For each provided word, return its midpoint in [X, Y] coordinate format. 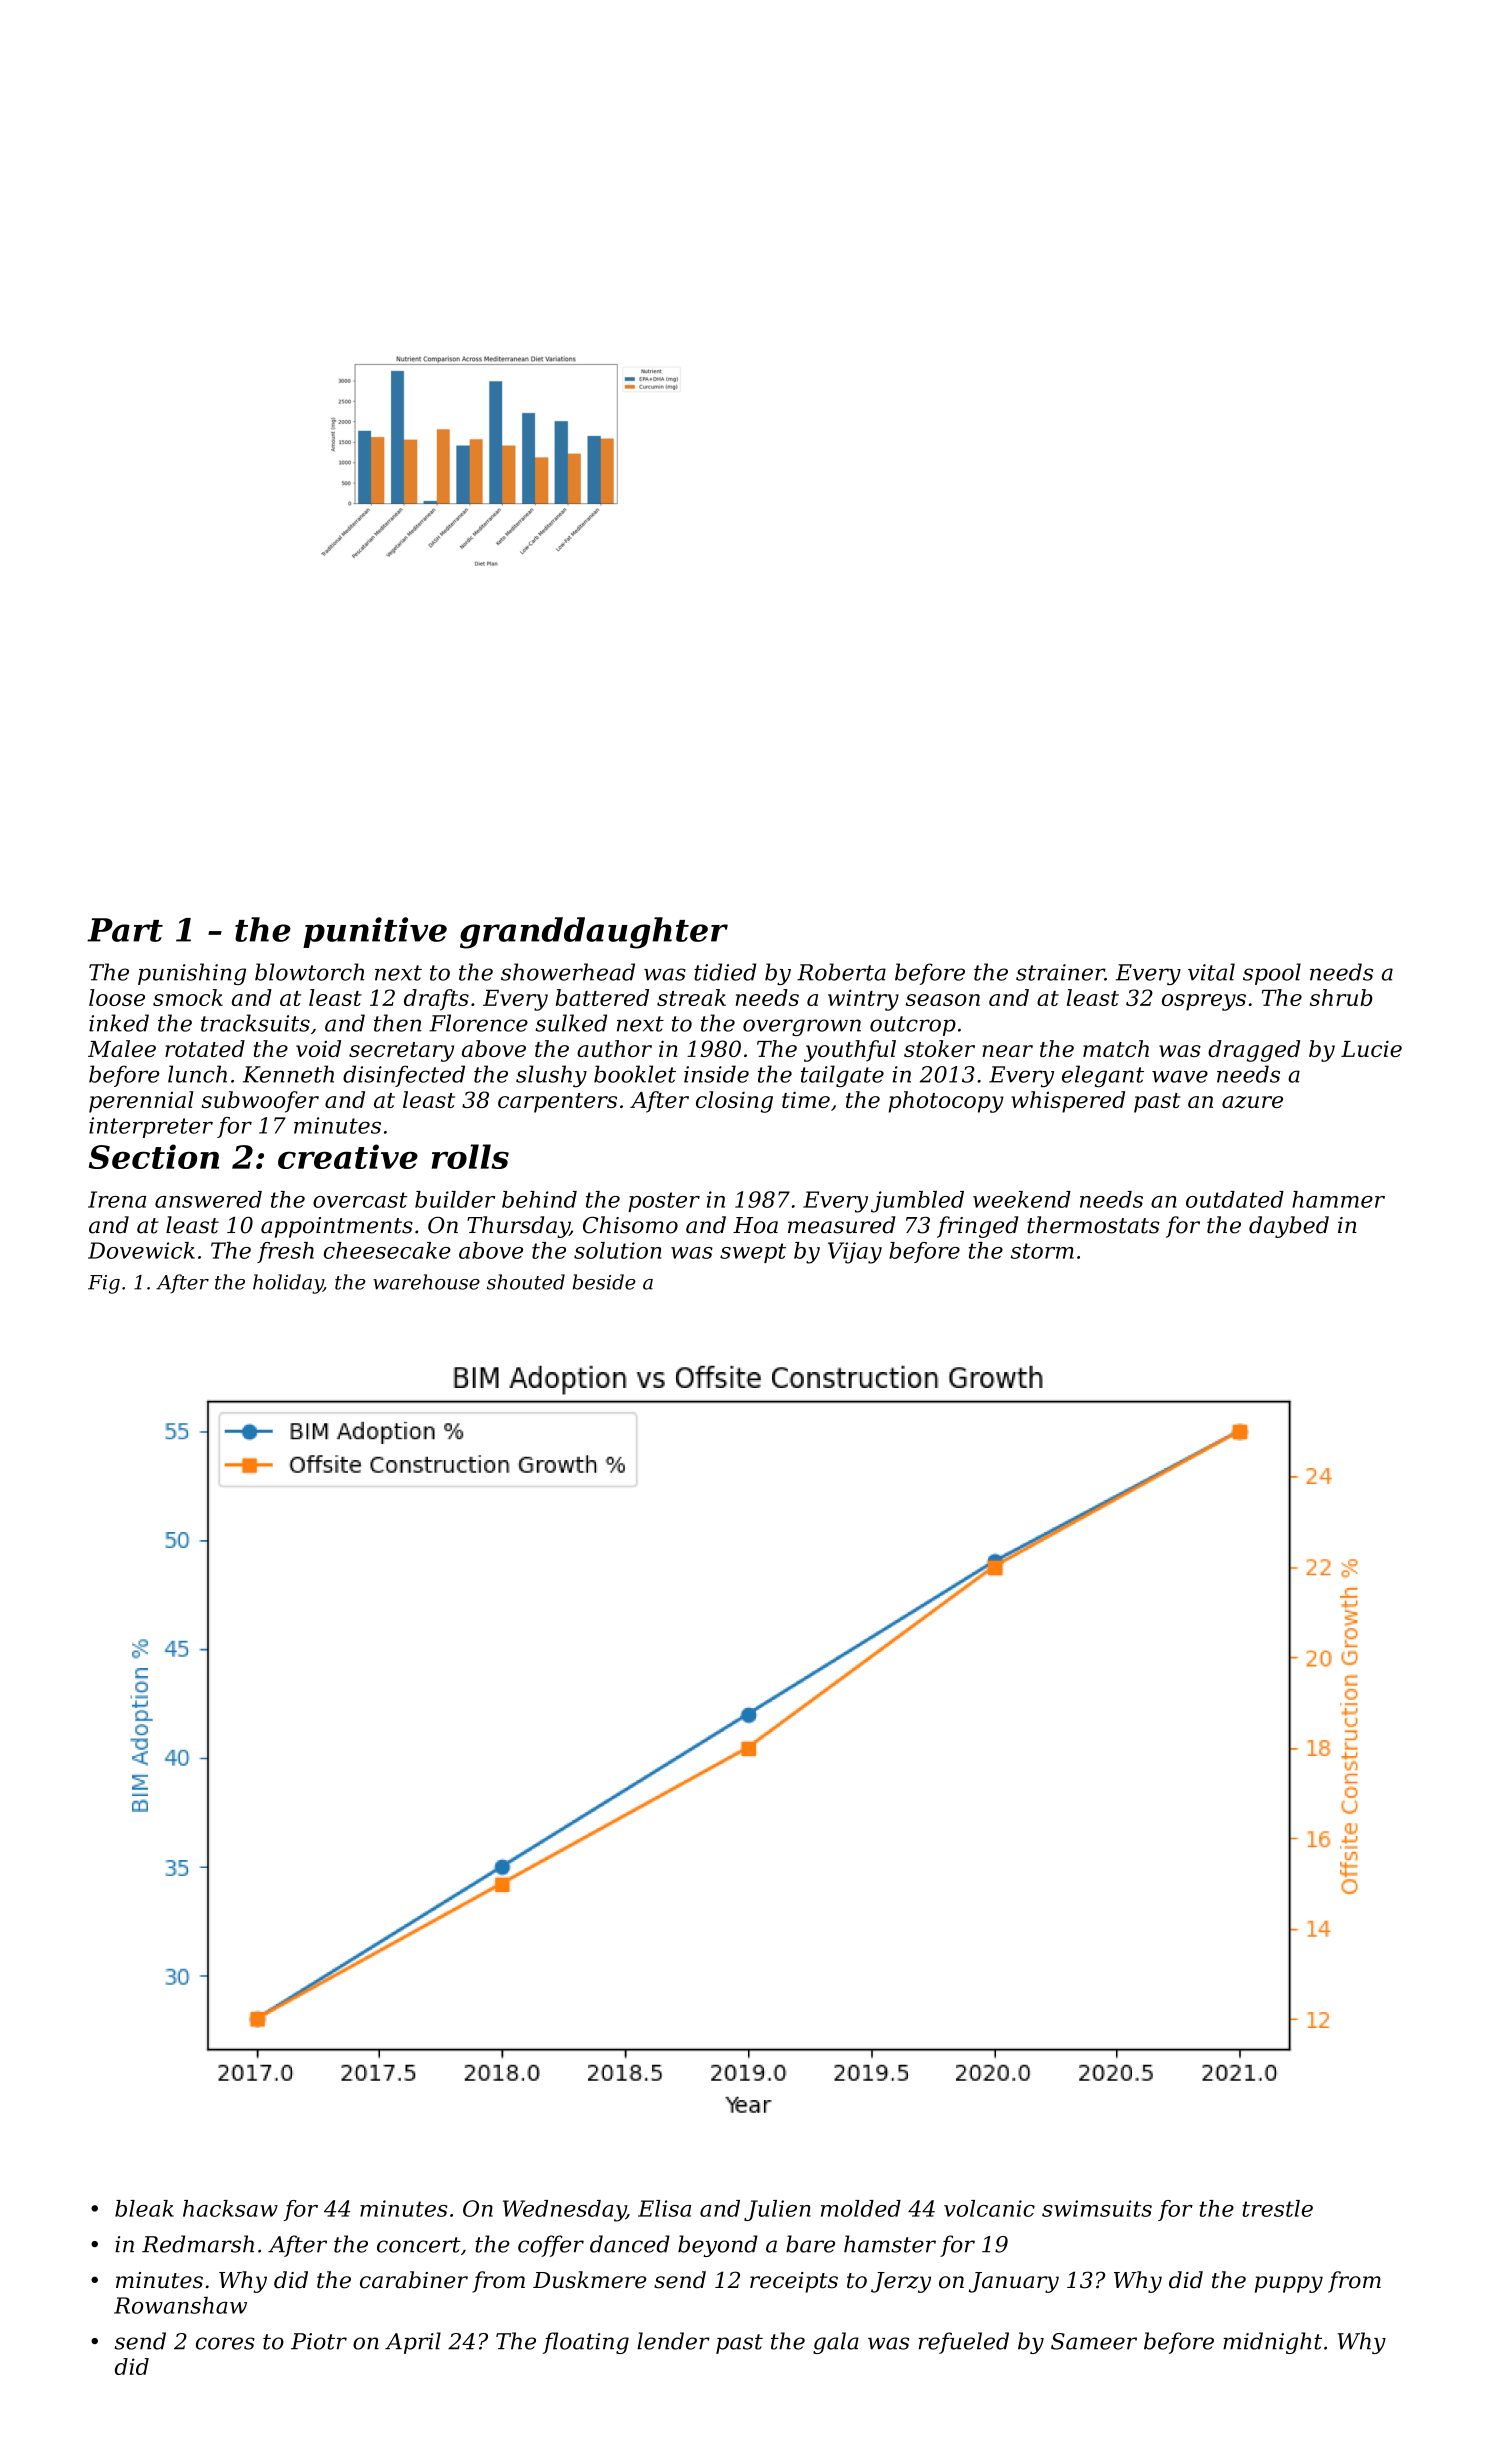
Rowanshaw [180, 2305]
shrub [1341, 997]
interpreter [151, 1127]
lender [673, 2341]
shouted [526, 1282]
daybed [1289, 1227]
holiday [288, 1284]
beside [604, 1282]
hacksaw [230, 2208]
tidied [725, 972]
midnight [1272, 2343]
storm [1042, 1251]
